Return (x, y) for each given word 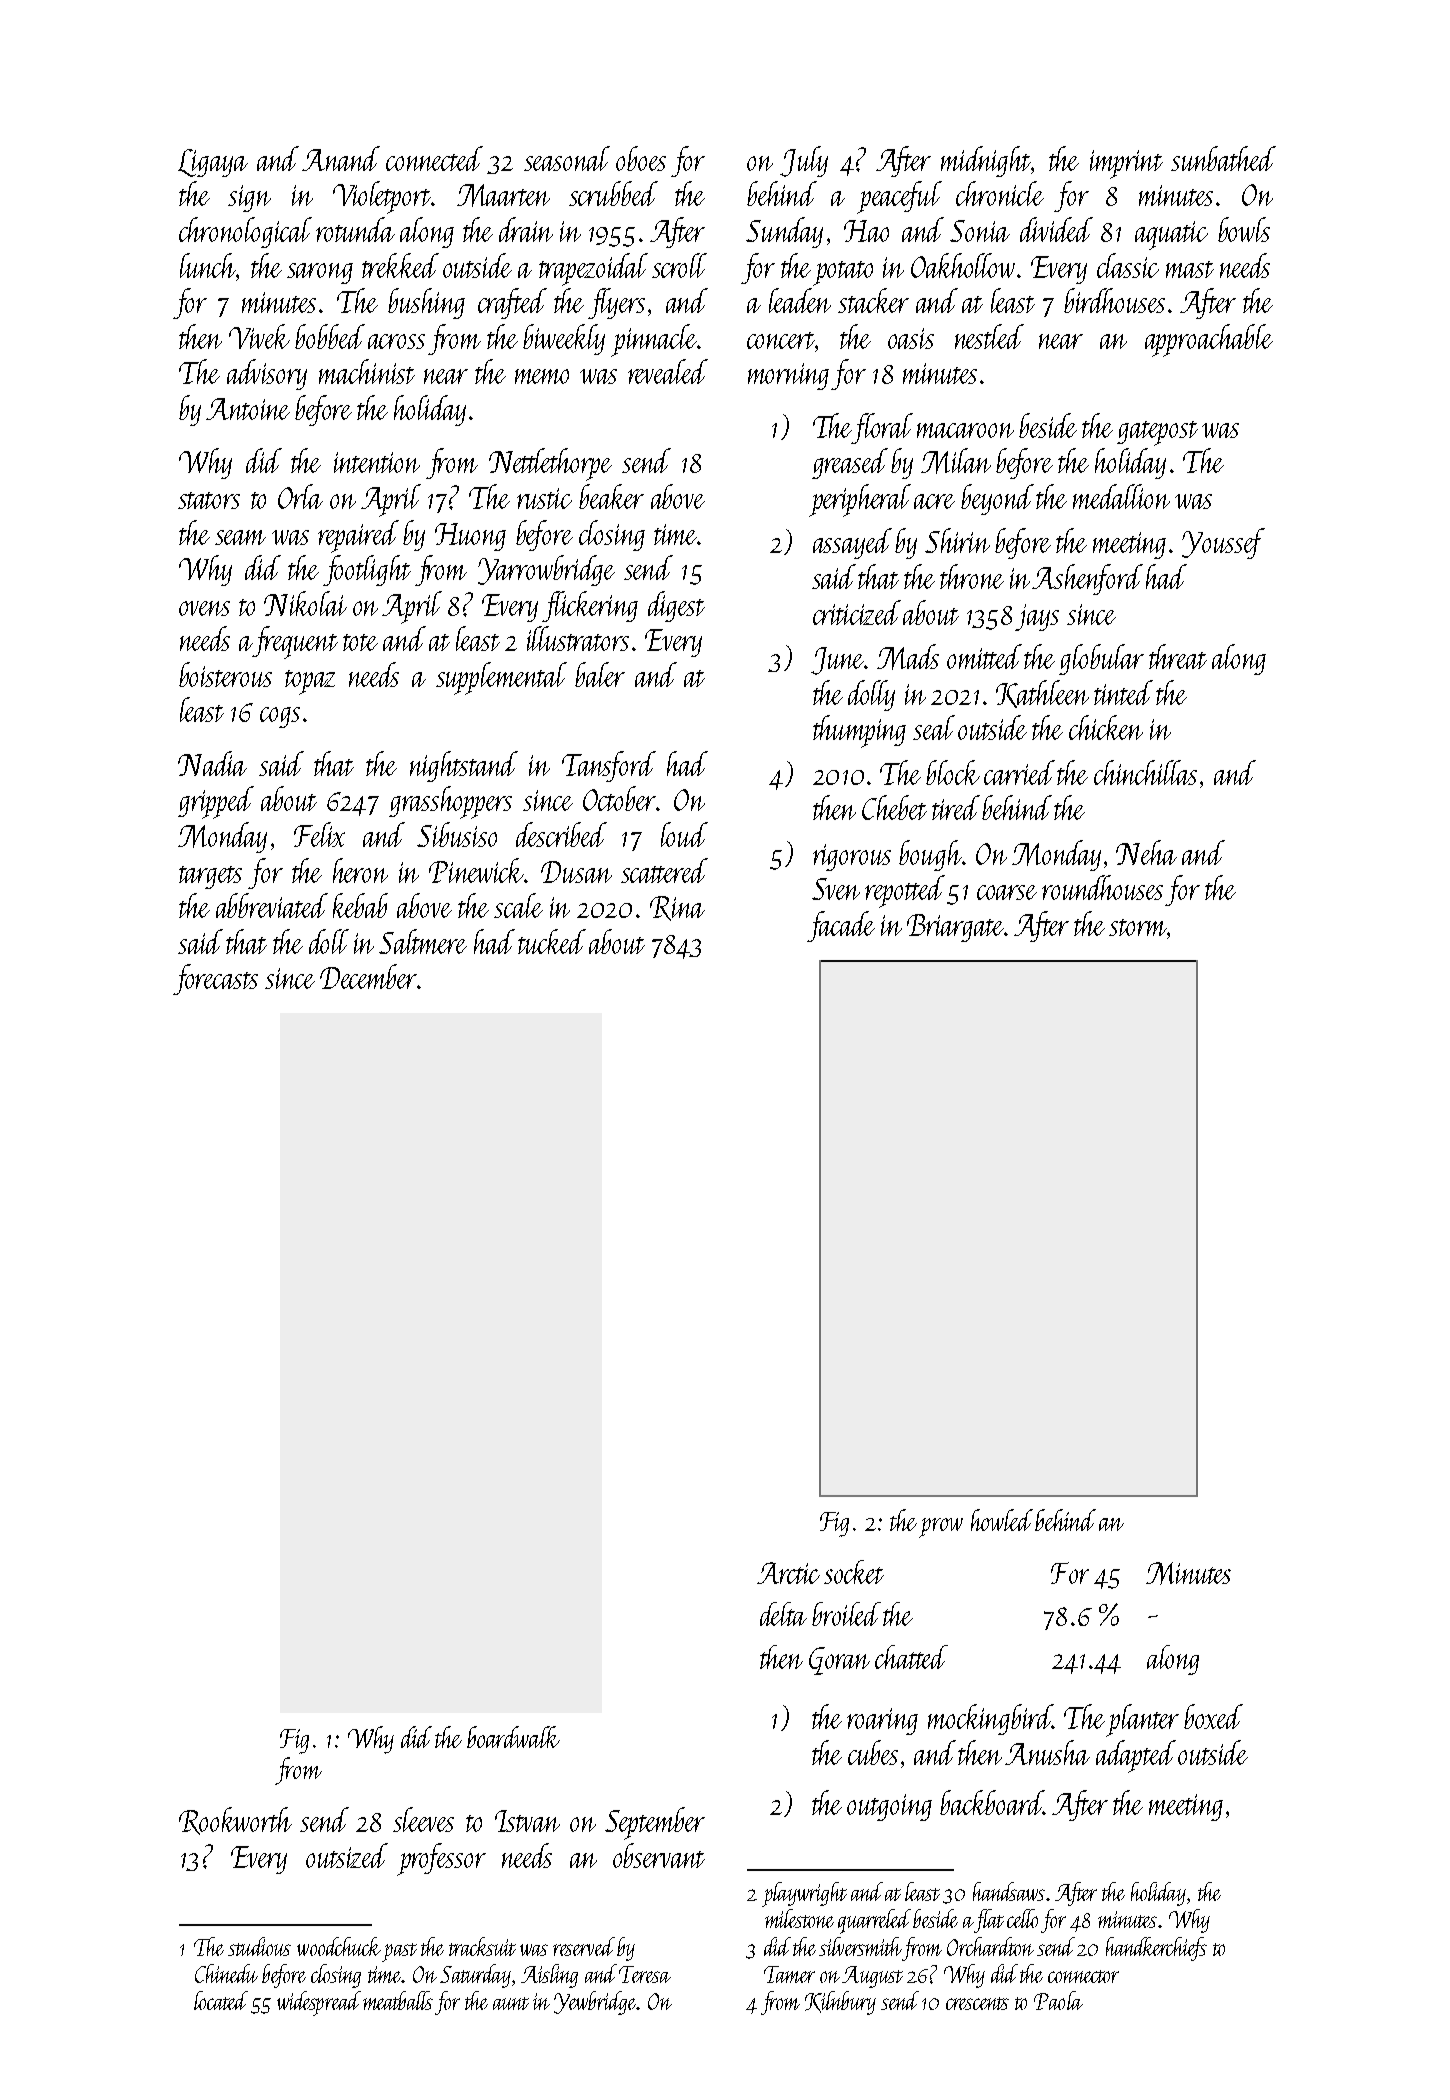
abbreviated (272, 905)
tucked (552, 941)
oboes (641, 158)
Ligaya (213, 163)
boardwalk (513, 1737)
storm (1138, 927)
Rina (677, 908)
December (368, 976)
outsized (347, 1855)
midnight (986, 161)
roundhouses (1102, 887)
